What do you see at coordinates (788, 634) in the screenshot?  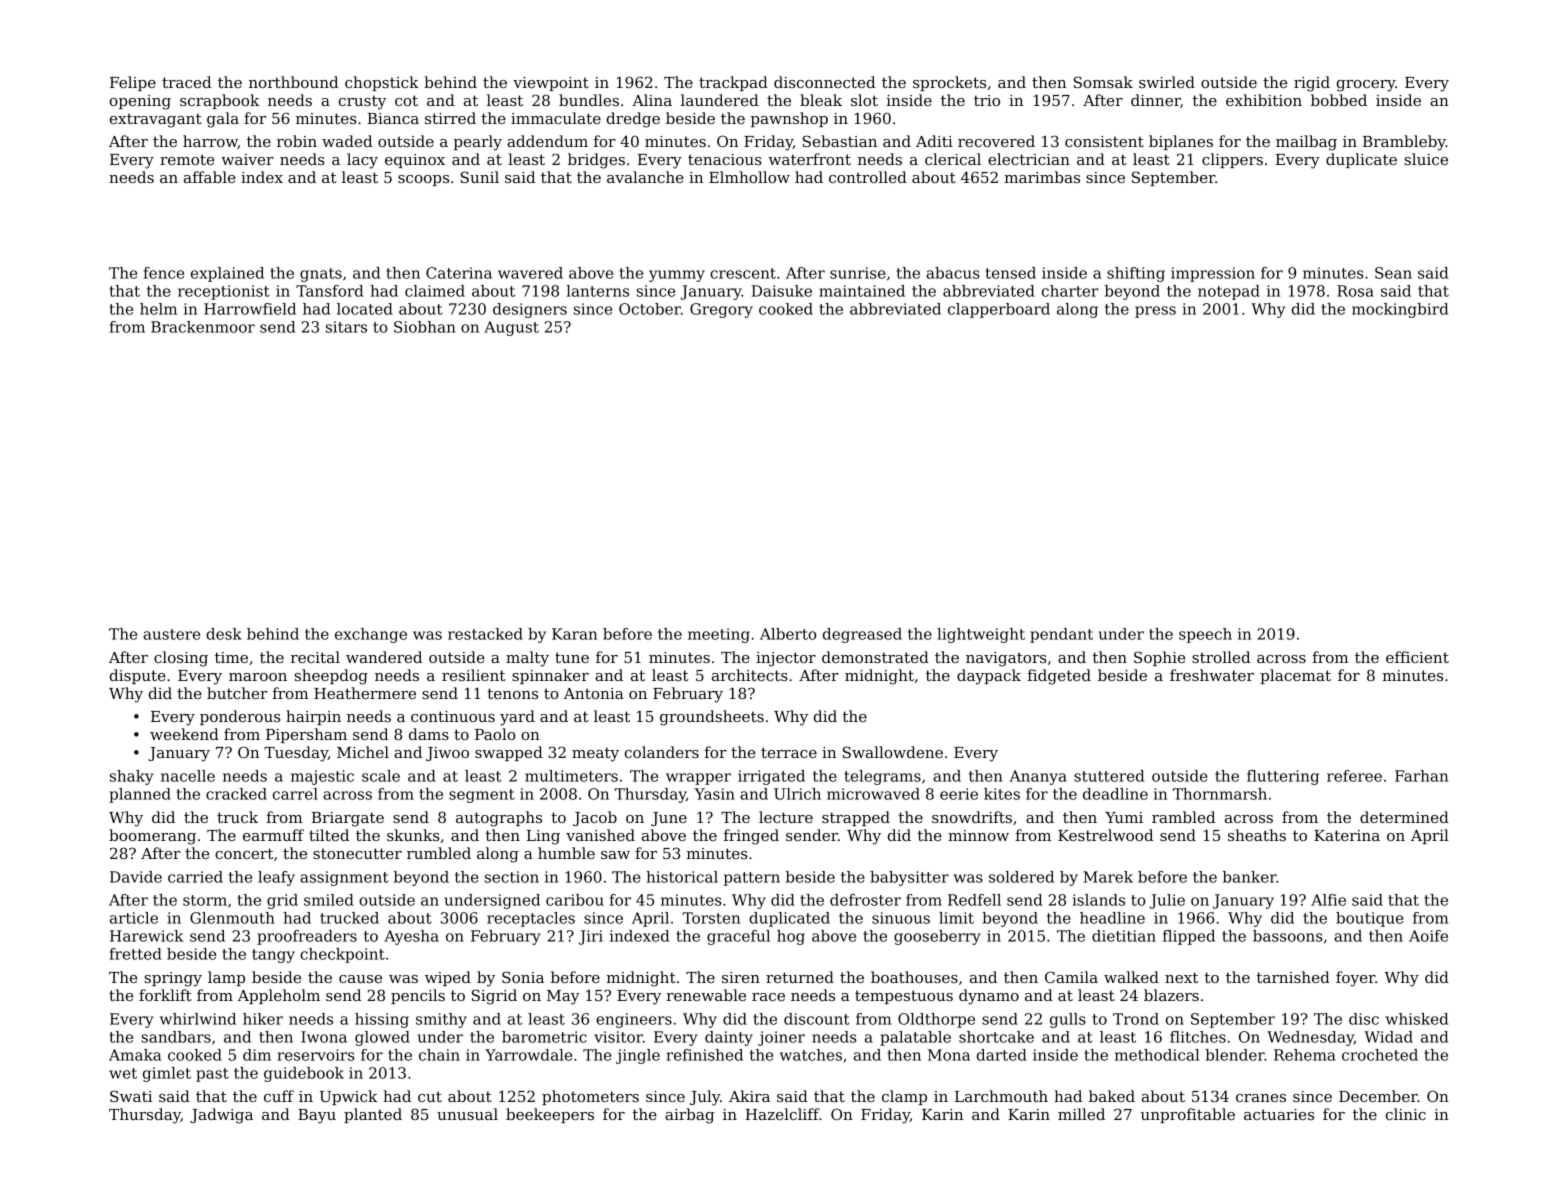 I see `Alberto` at bounding box center [788, 634].
